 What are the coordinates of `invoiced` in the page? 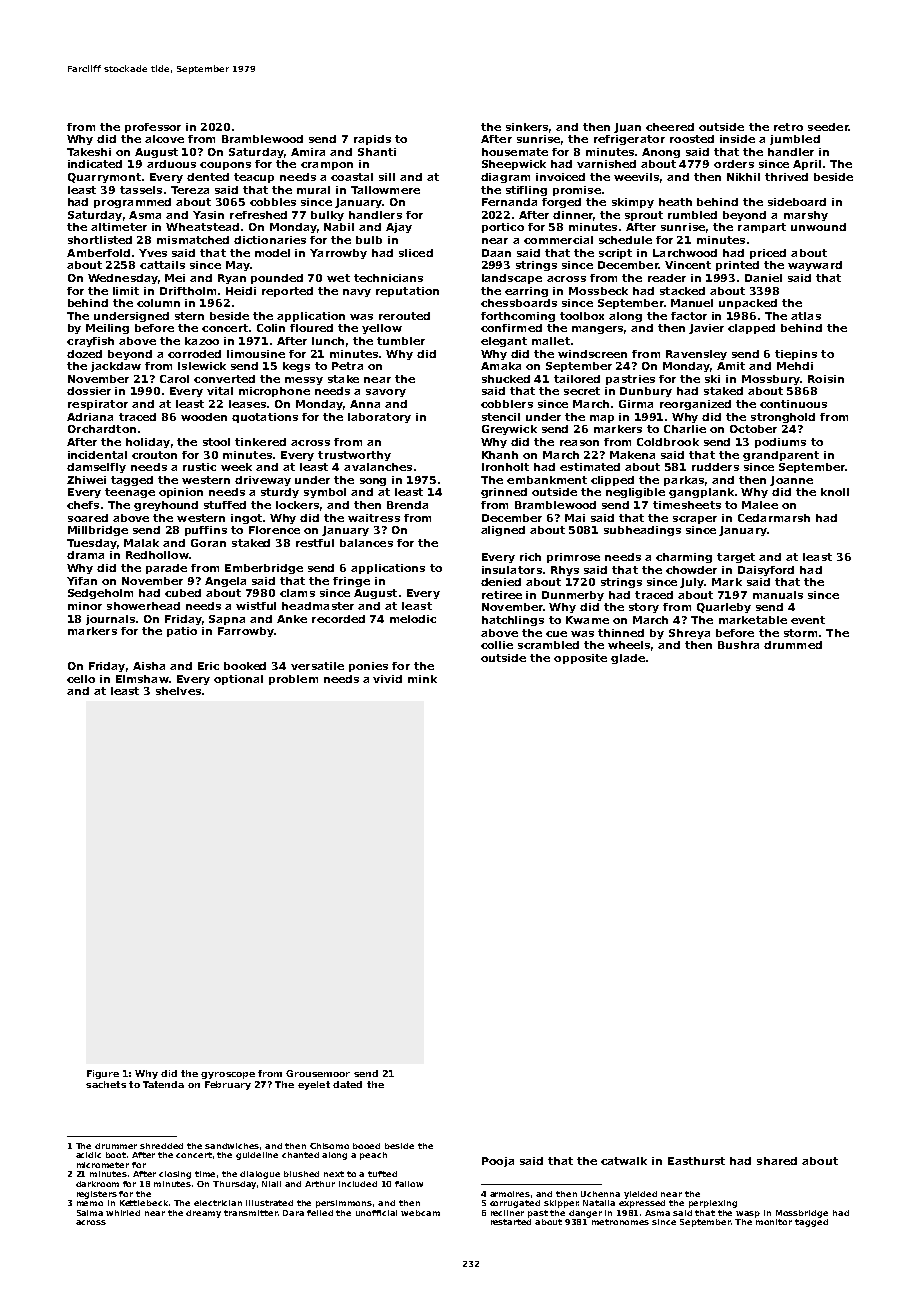 It's located at (560, 177).
